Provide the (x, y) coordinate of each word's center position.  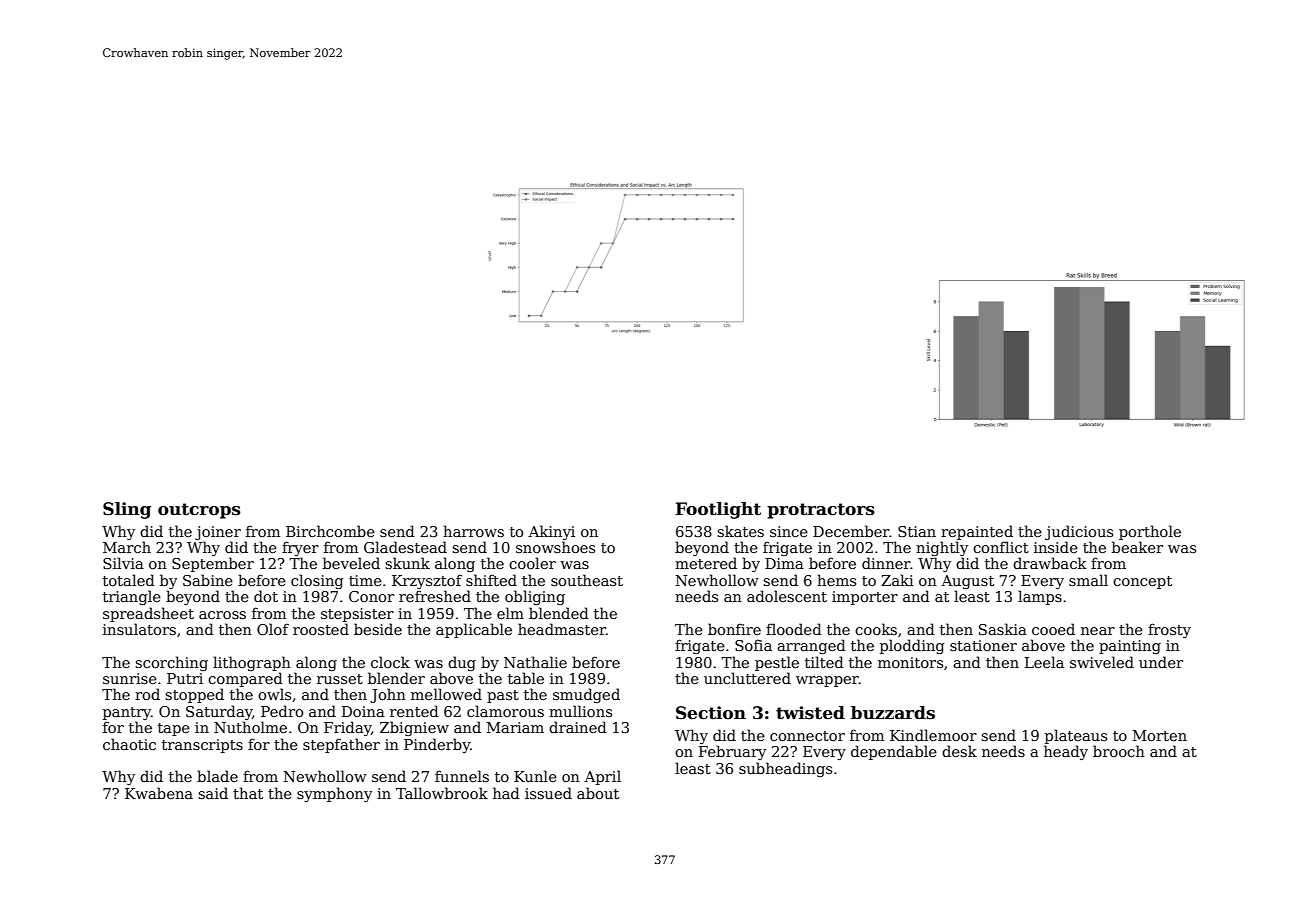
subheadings (785, 769)
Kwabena (159, 793)
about (598, 793)
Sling (127, 510)
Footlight (718, 510)
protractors (821, 511)
